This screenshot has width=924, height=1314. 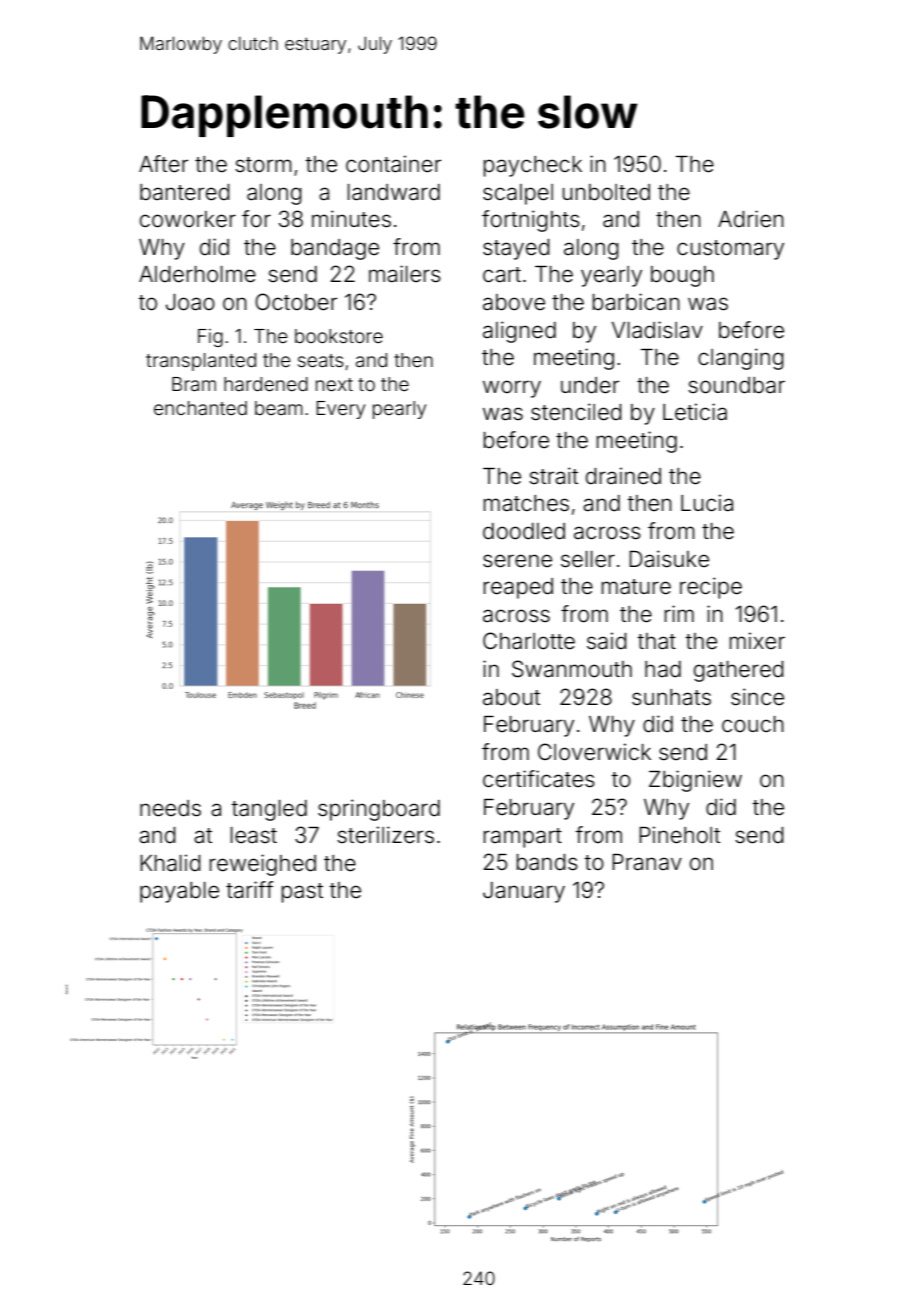 I want to click on unbolted, so click(x=606, y=192).
